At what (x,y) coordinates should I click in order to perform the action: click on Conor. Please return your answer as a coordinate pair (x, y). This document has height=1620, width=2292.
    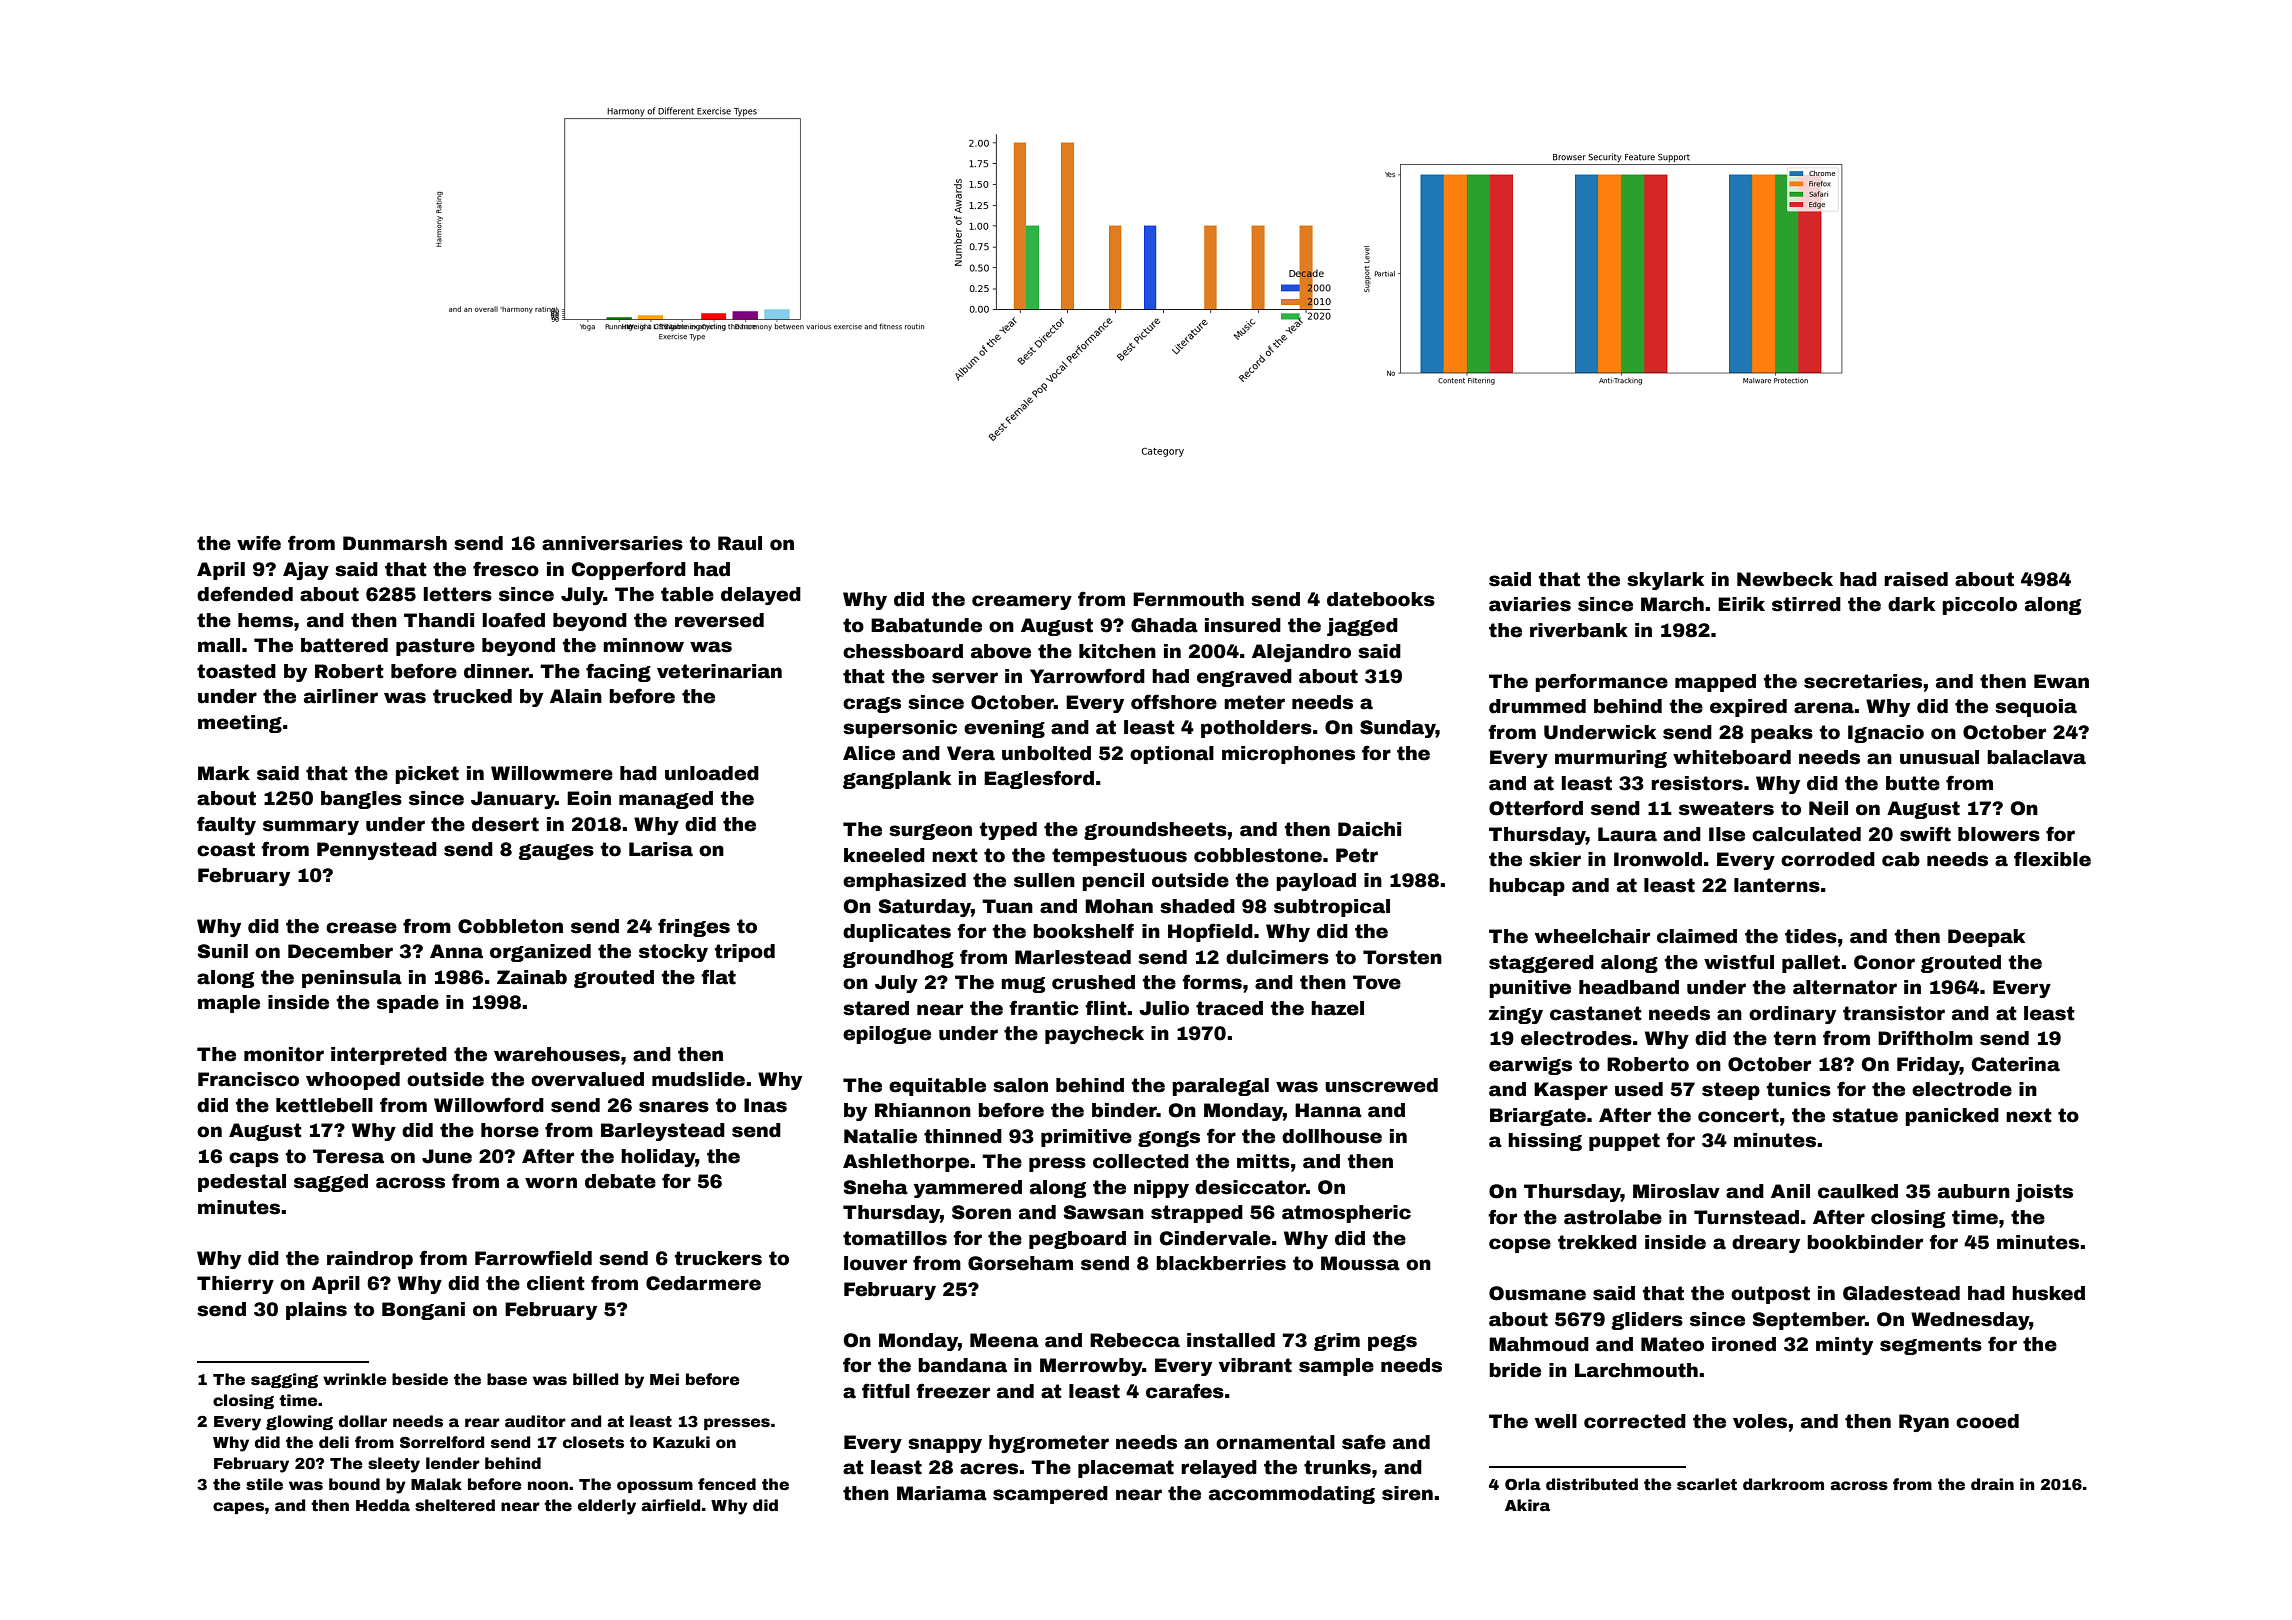
    Looking at the image, I should click on (1884, 962).
